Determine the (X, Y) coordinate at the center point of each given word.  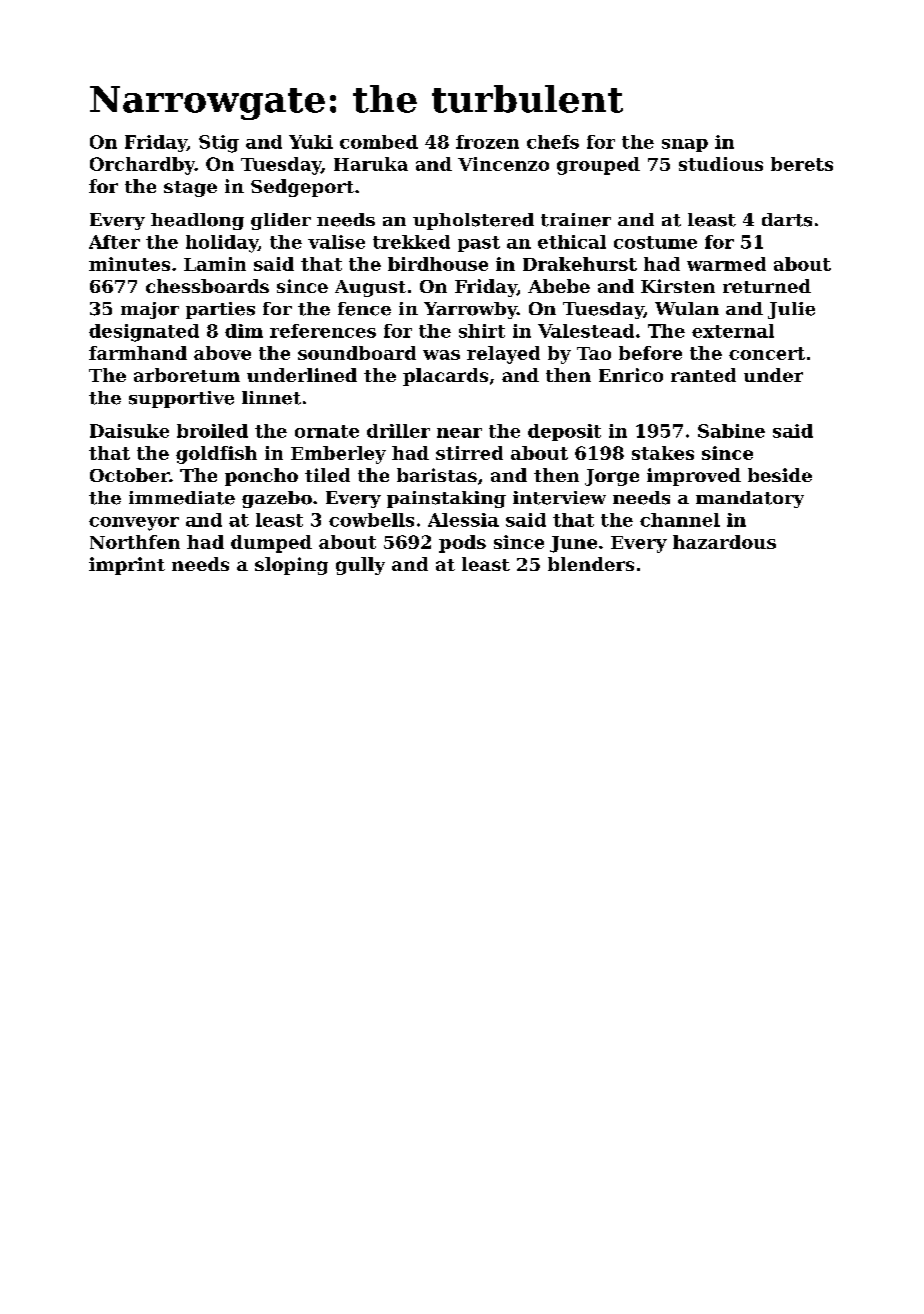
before (650, 353)
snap (685, 145)
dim (244, 331)
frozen (487, 142)
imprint (127, 566)
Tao (594, 353)
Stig (219, 144)
